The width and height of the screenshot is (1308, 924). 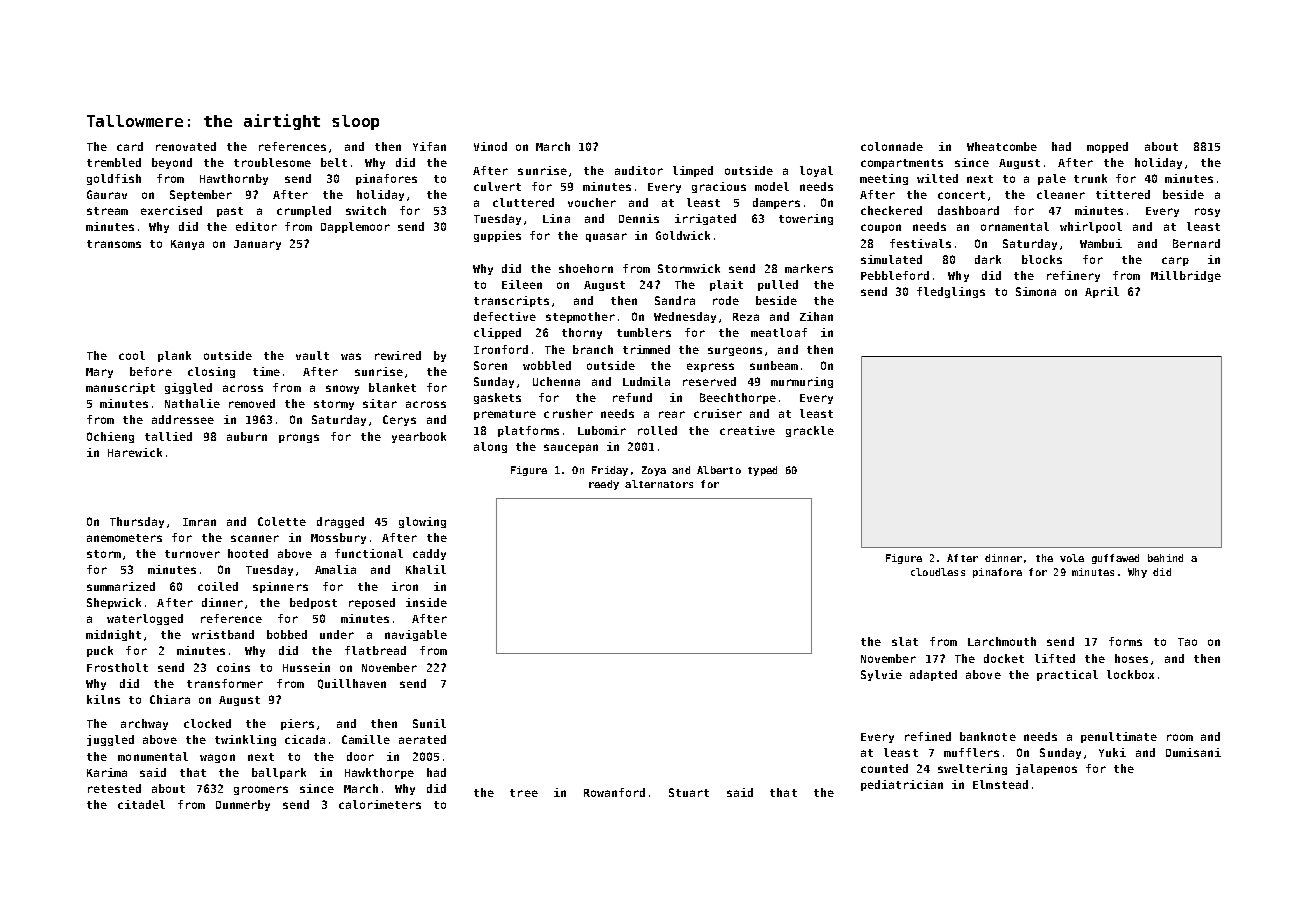 What do you see at coordinates (132, 355) in the screenshot?
I see `cool` at bounding box center [132, 355].
